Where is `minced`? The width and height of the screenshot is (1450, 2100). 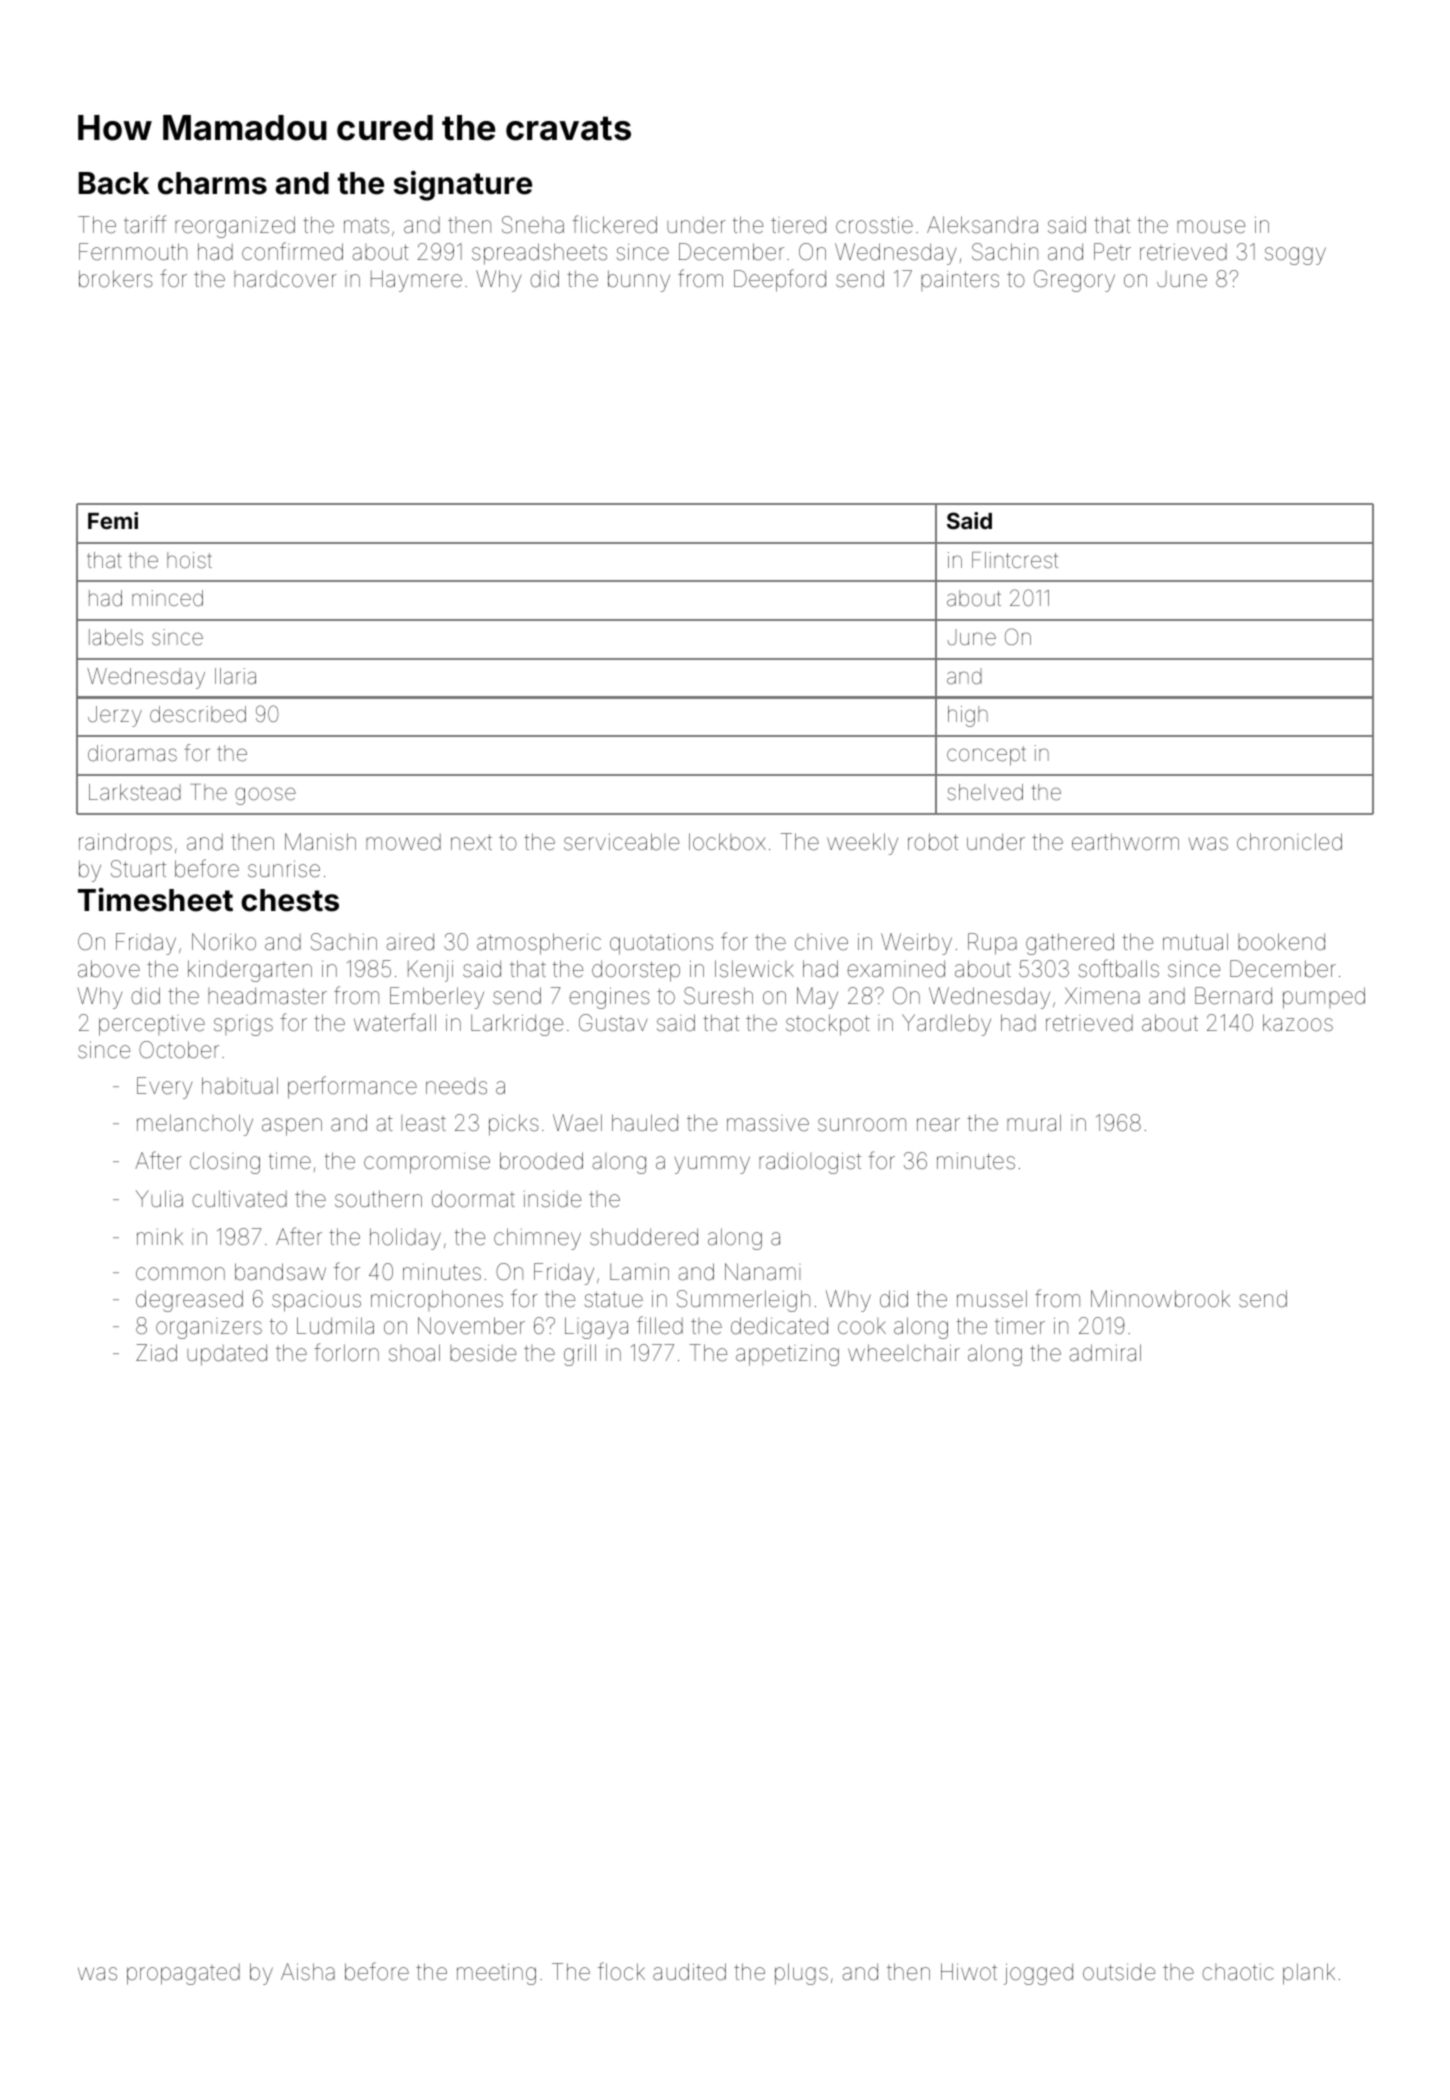
minced is located at coordinates (167, 598).
